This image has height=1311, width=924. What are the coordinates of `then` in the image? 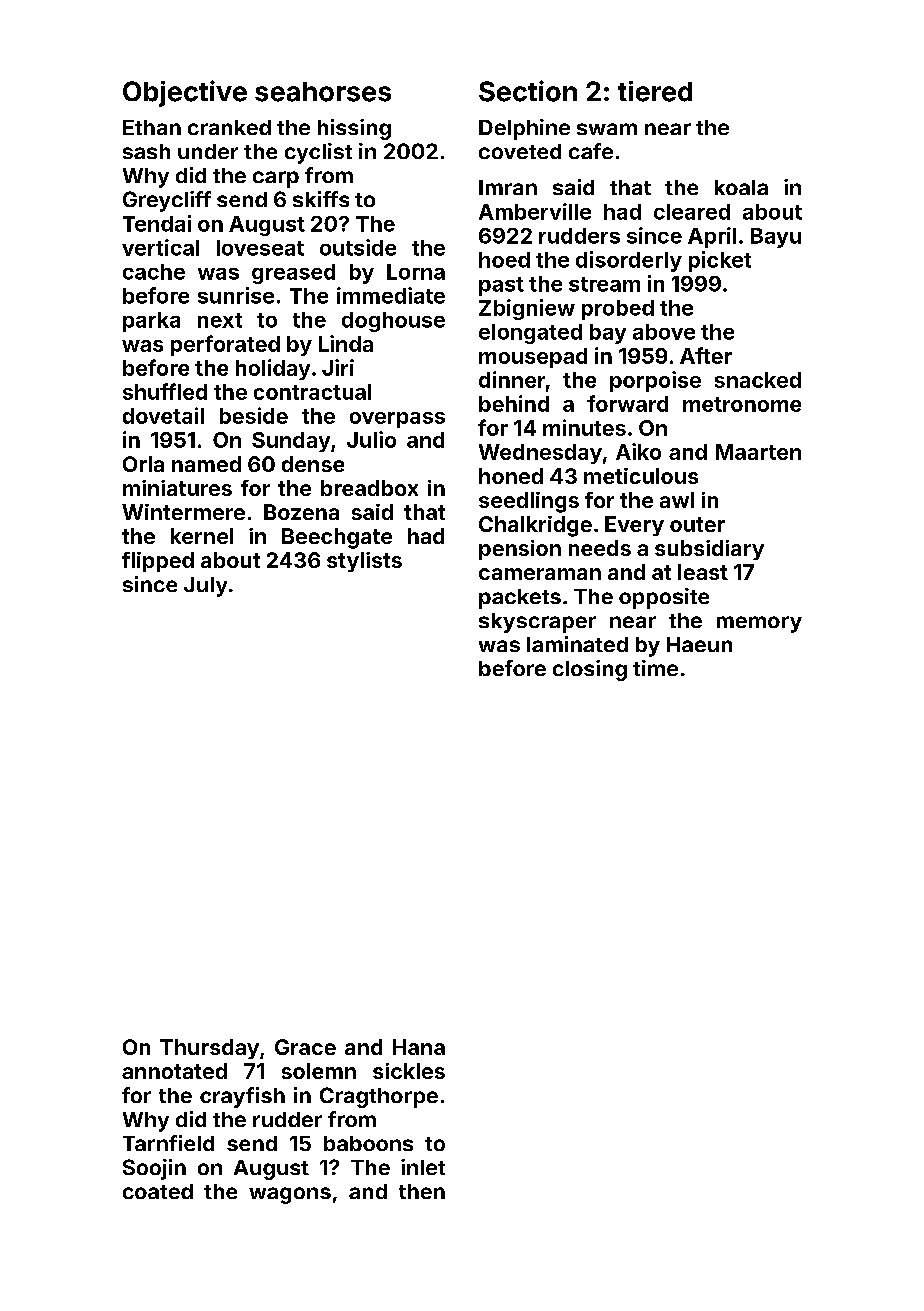 It's located at (422, 1191).
